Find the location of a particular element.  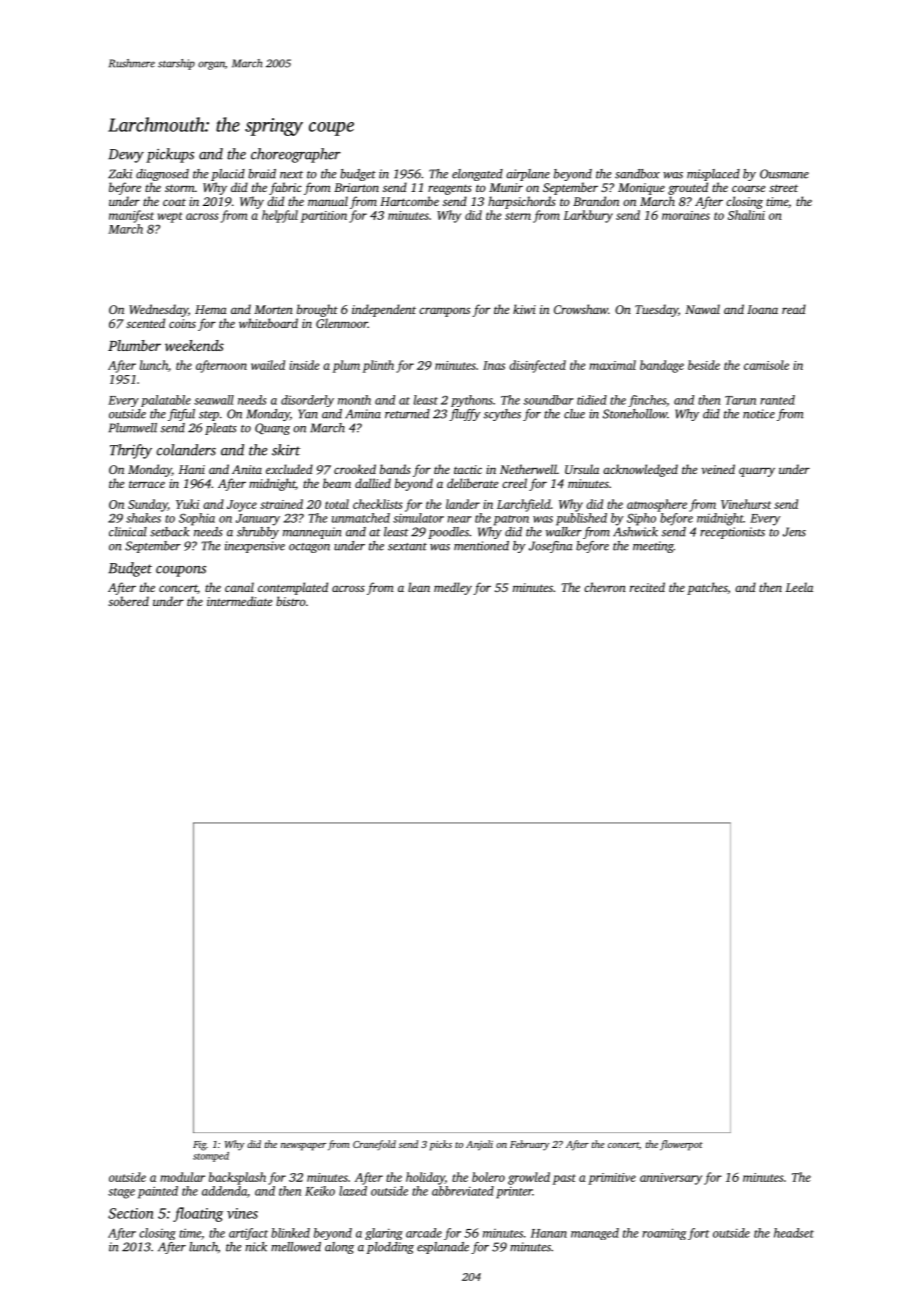

recited is located at coordinates (647, 587).
